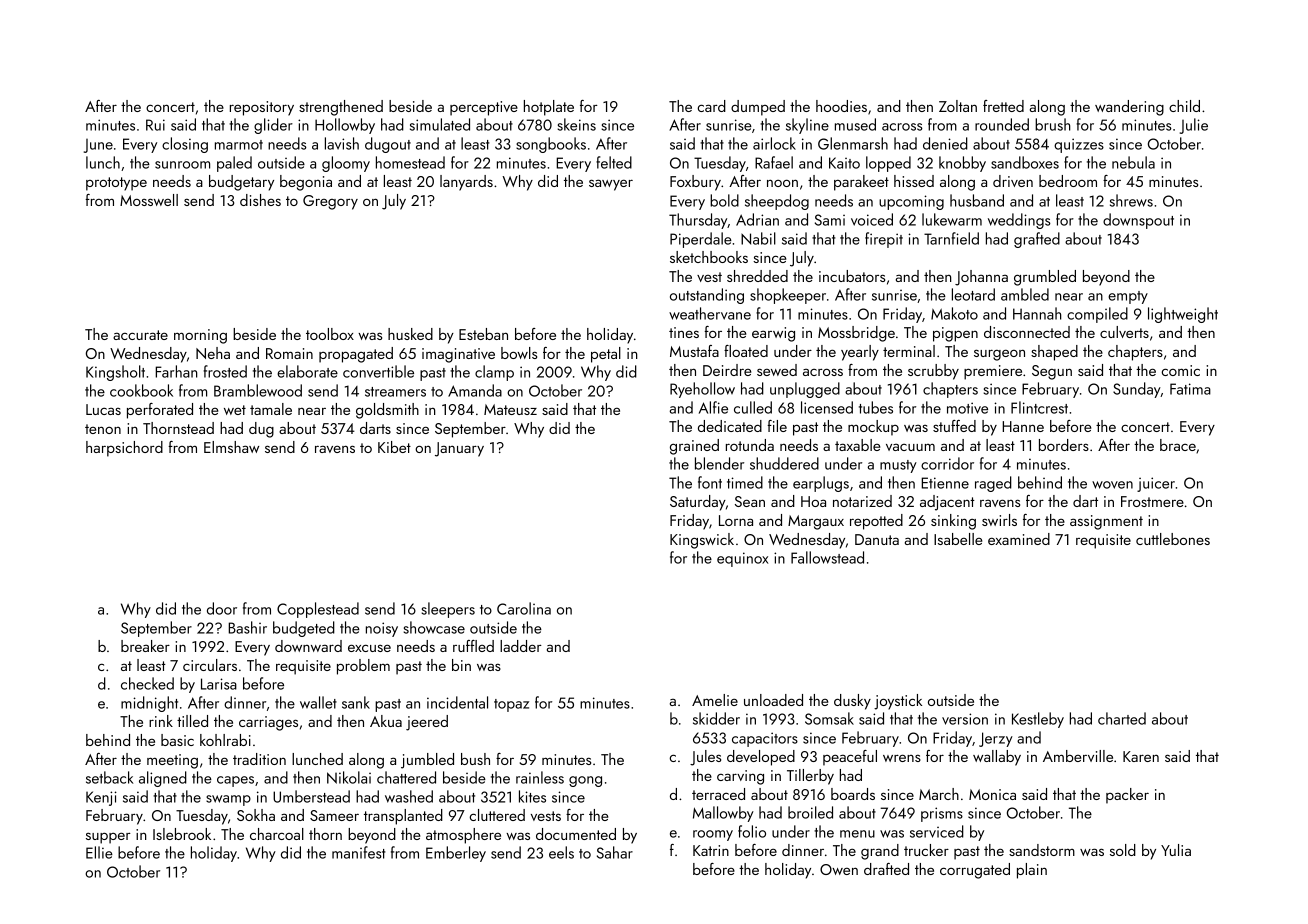 The width and height of the page is (1308, 924). Describe the element at coordinates (273, 126) in the page. I see `glider` at that location.
